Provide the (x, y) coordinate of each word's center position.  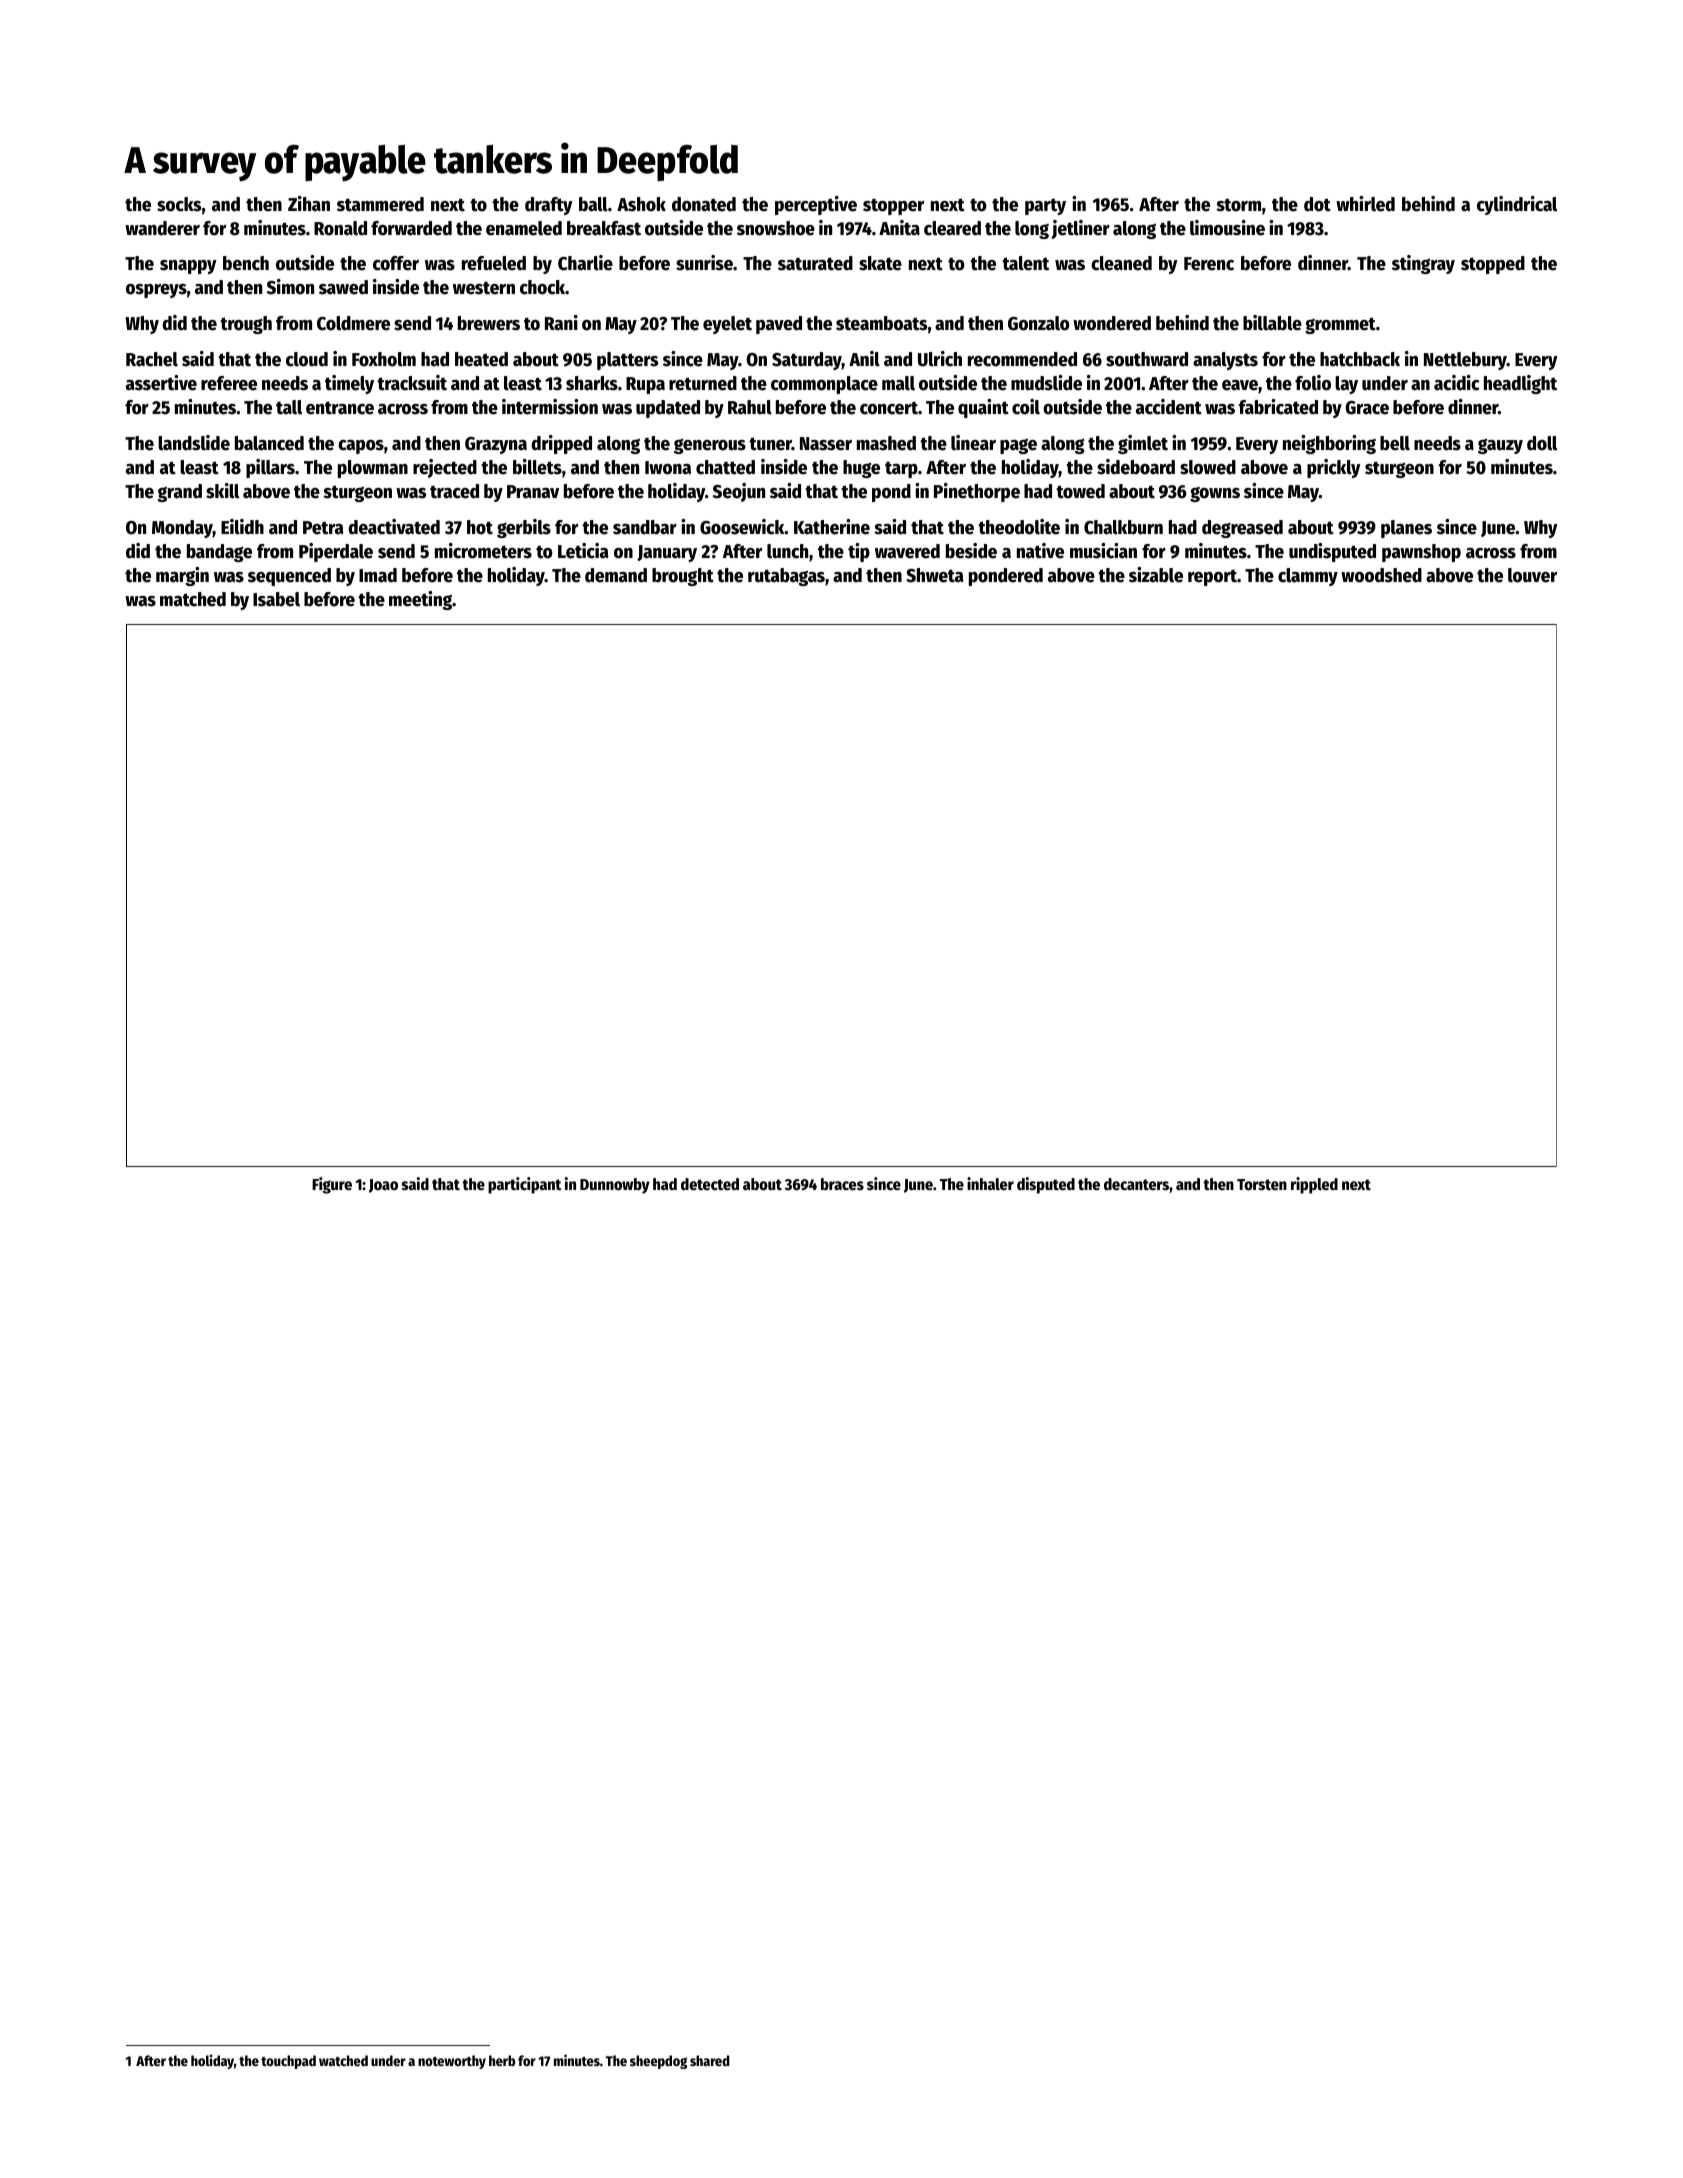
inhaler (990, 1184)
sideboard (1136, 467)
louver (1532, 575)
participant (524, 1185)
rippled (1314, 1185)
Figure (332, 1185)
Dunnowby (615, 1186)
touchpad (288, 2062)
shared (710, 2060)
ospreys (156, 291)
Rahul (750, 407)
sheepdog (658, 2062)
